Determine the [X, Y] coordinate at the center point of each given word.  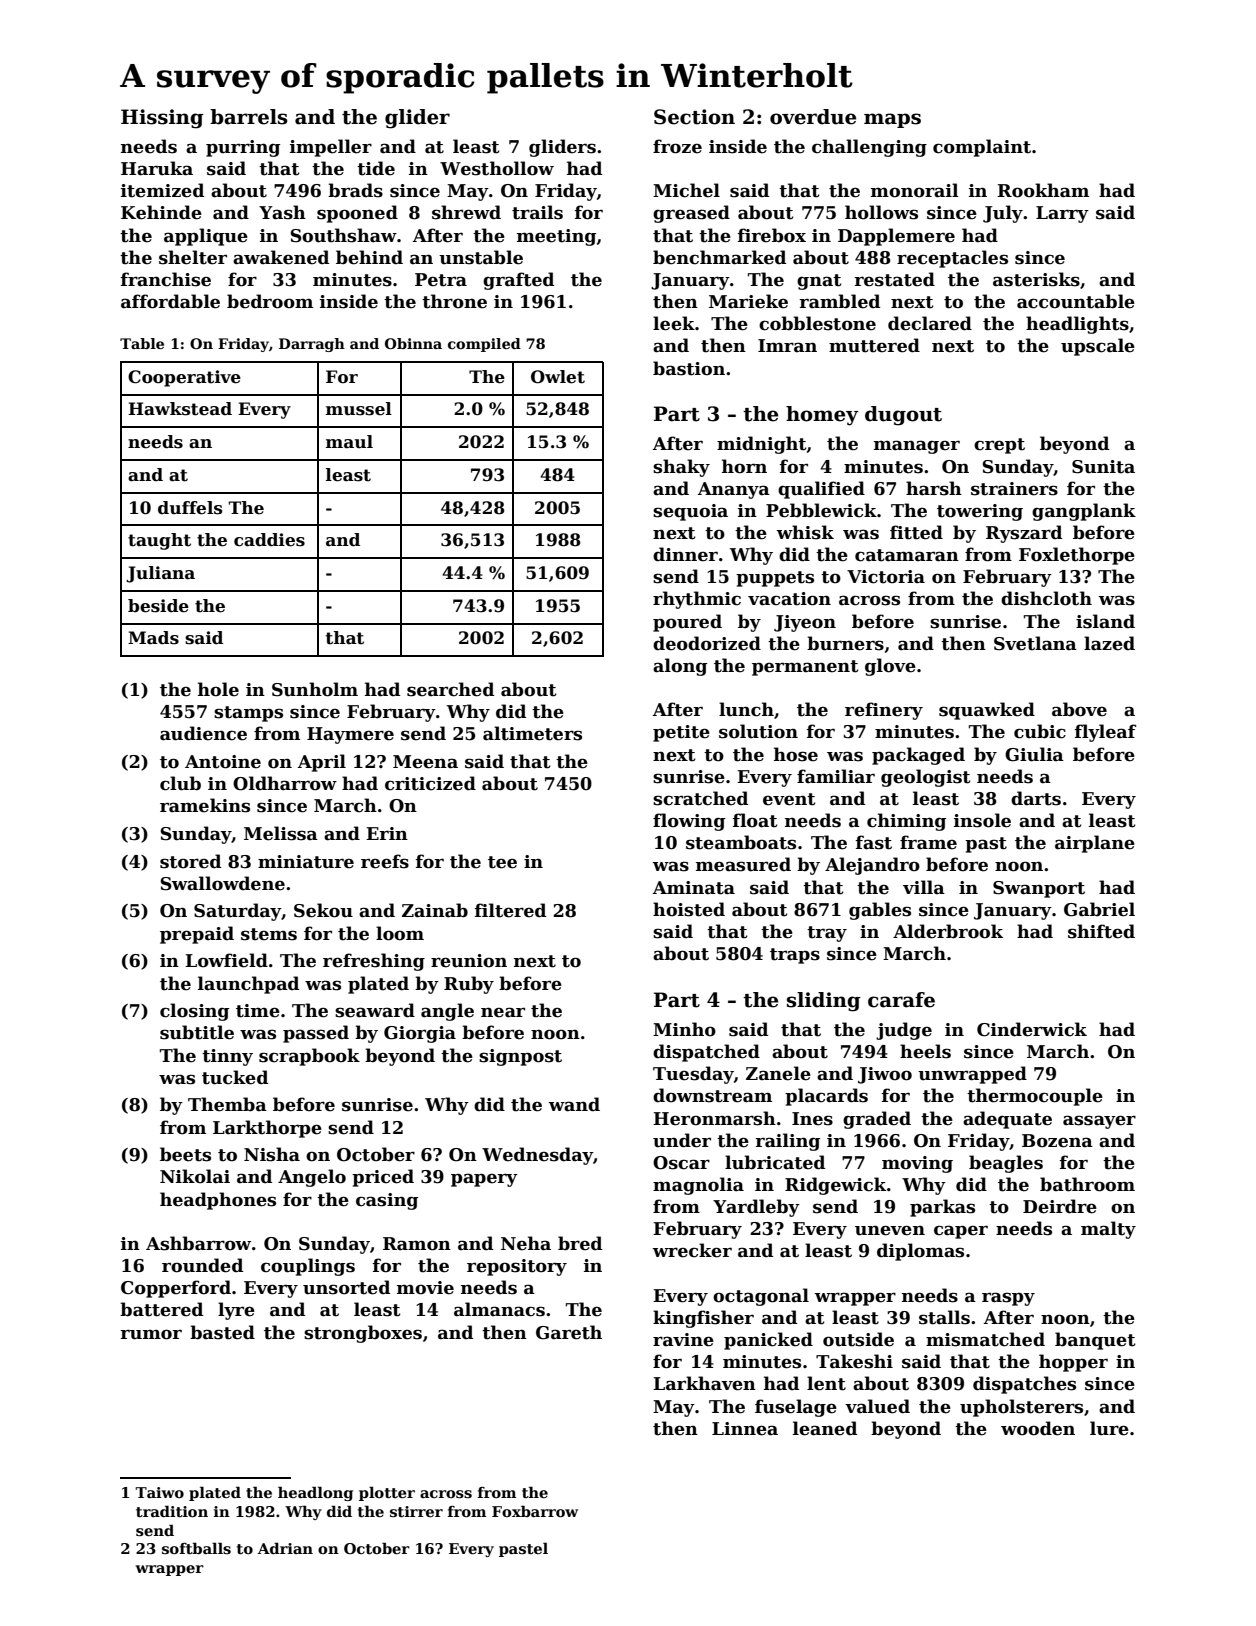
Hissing [162, 119]
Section [694, 117]
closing [194, 1012]
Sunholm [315, 689]
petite [681, 733]
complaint [982, 148]
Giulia [1034, 754]
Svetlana [1035, 643]
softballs [196, 1548]
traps [795, 956]
